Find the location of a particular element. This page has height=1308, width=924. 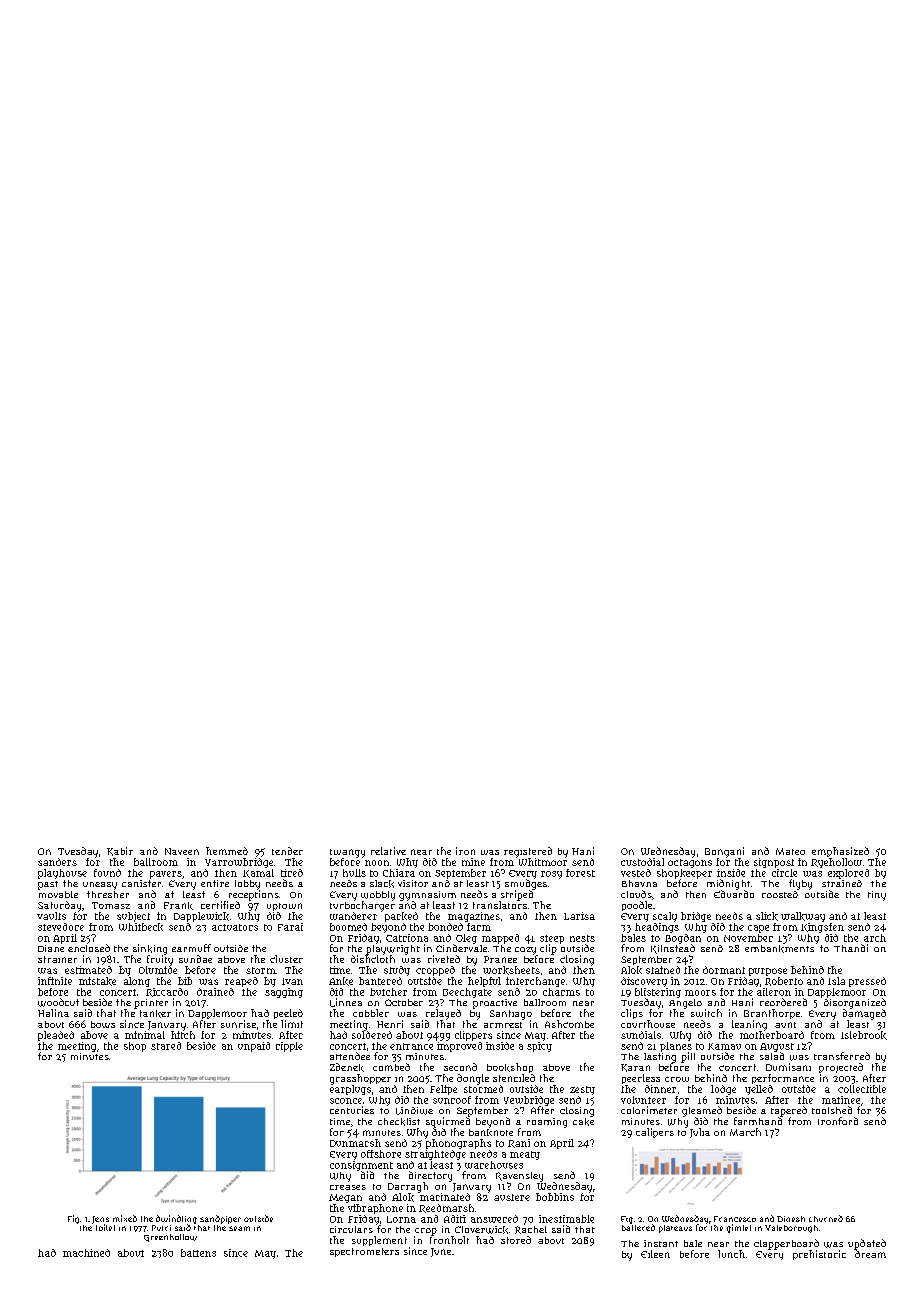

transferred is located at coordinates (842, 1056).
